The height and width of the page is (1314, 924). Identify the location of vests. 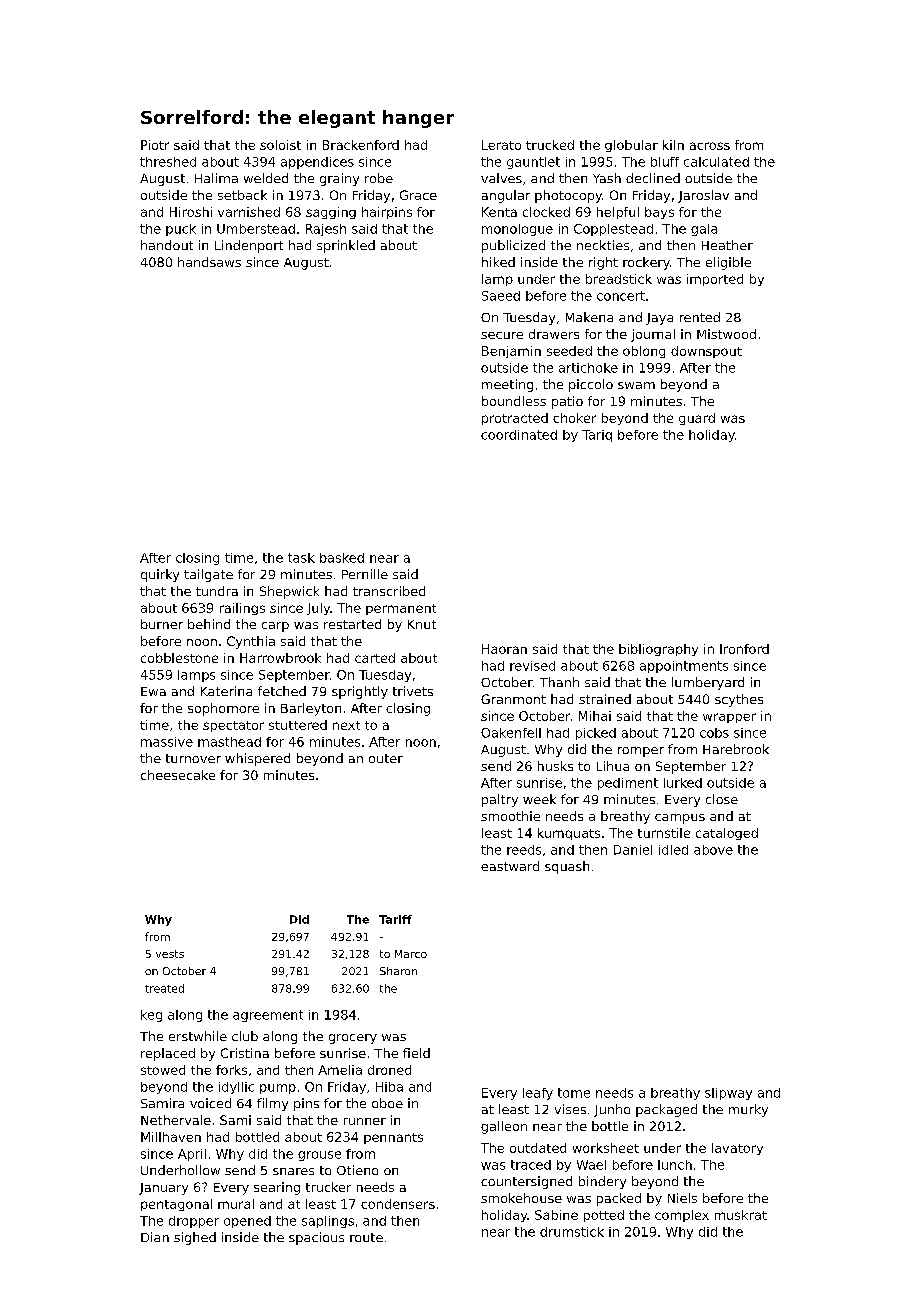
(170, 954).
